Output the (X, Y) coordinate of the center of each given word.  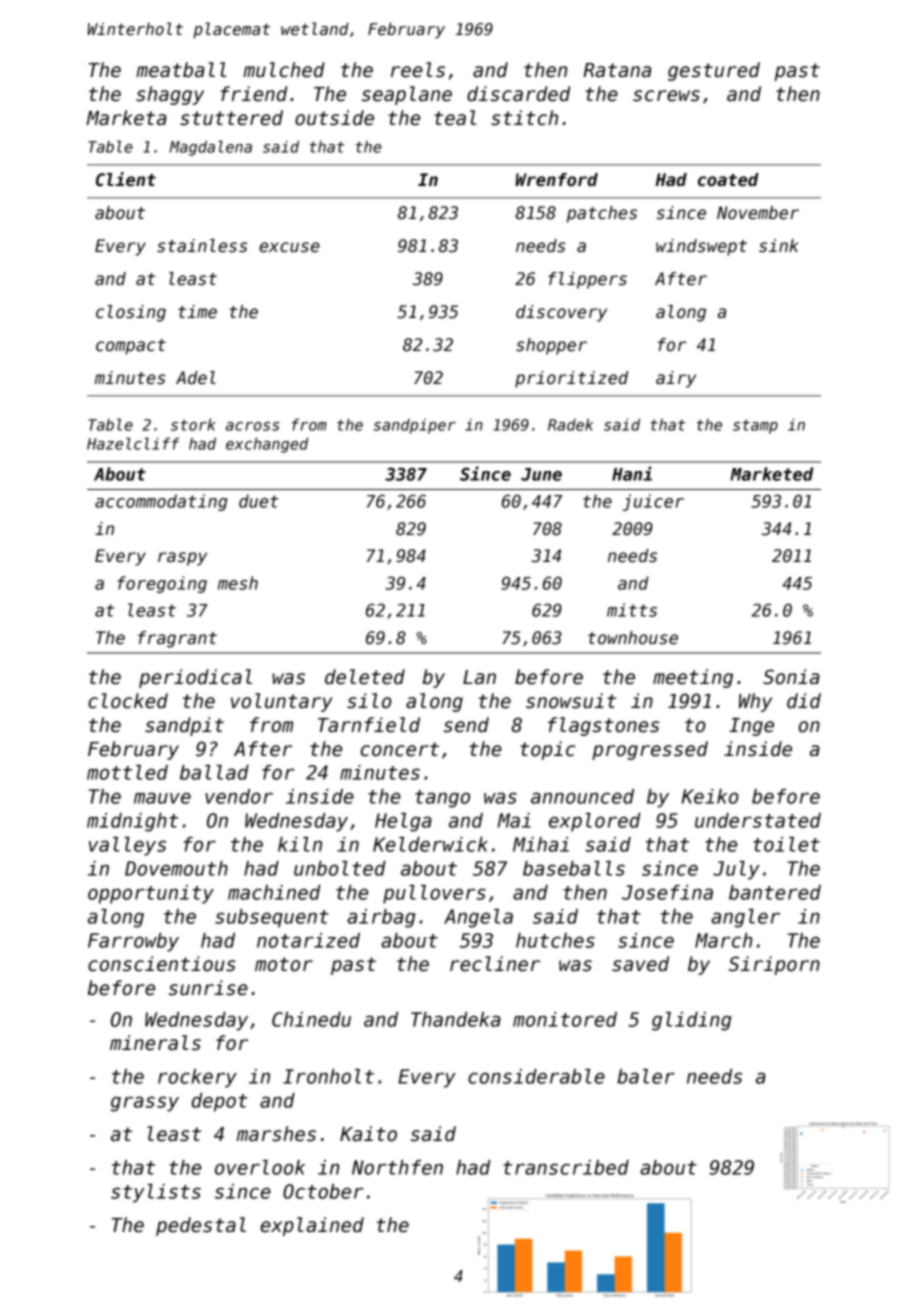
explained (312, 1226)
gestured (714, 71)
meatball (181, 70)
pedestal (201, 1226)
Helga (403, 822)
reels (418, 70)
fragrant (177, 639)
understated (758, 820)
